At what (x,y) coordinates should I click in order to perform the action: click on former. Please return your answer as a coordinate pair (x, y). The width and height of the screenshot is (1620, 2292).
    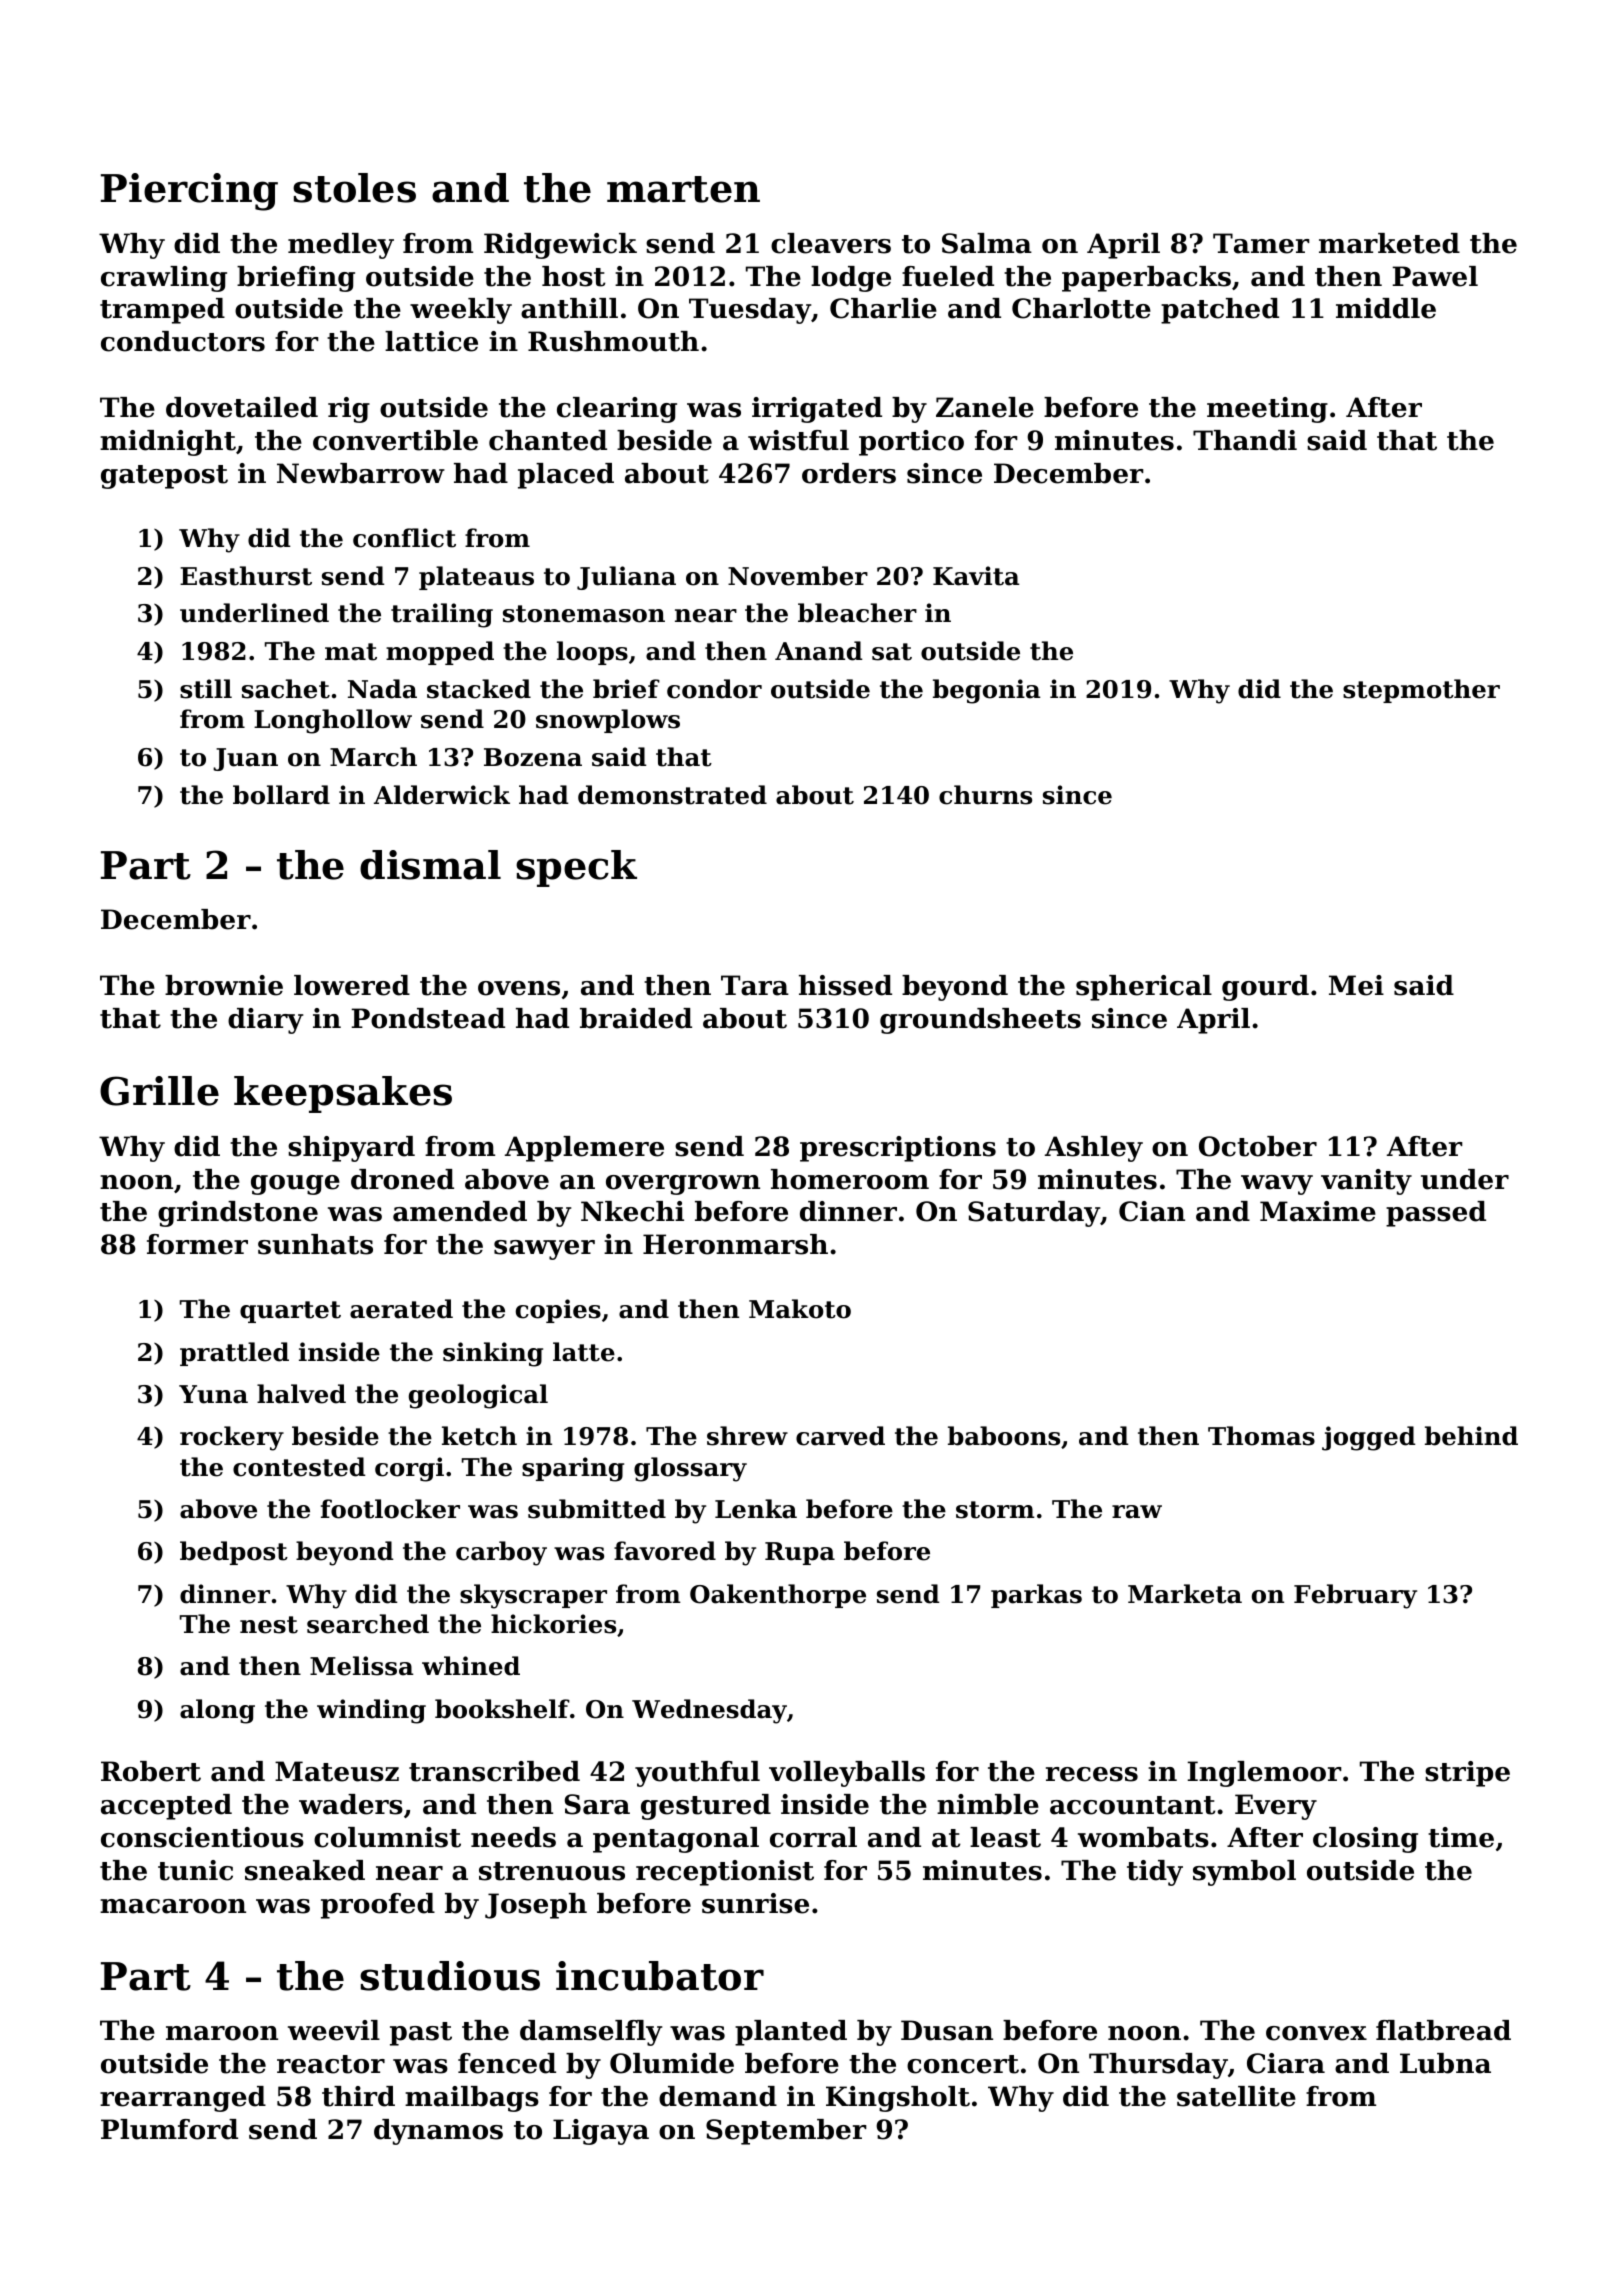
    Looking at the image, I should click on (197, 1244).
